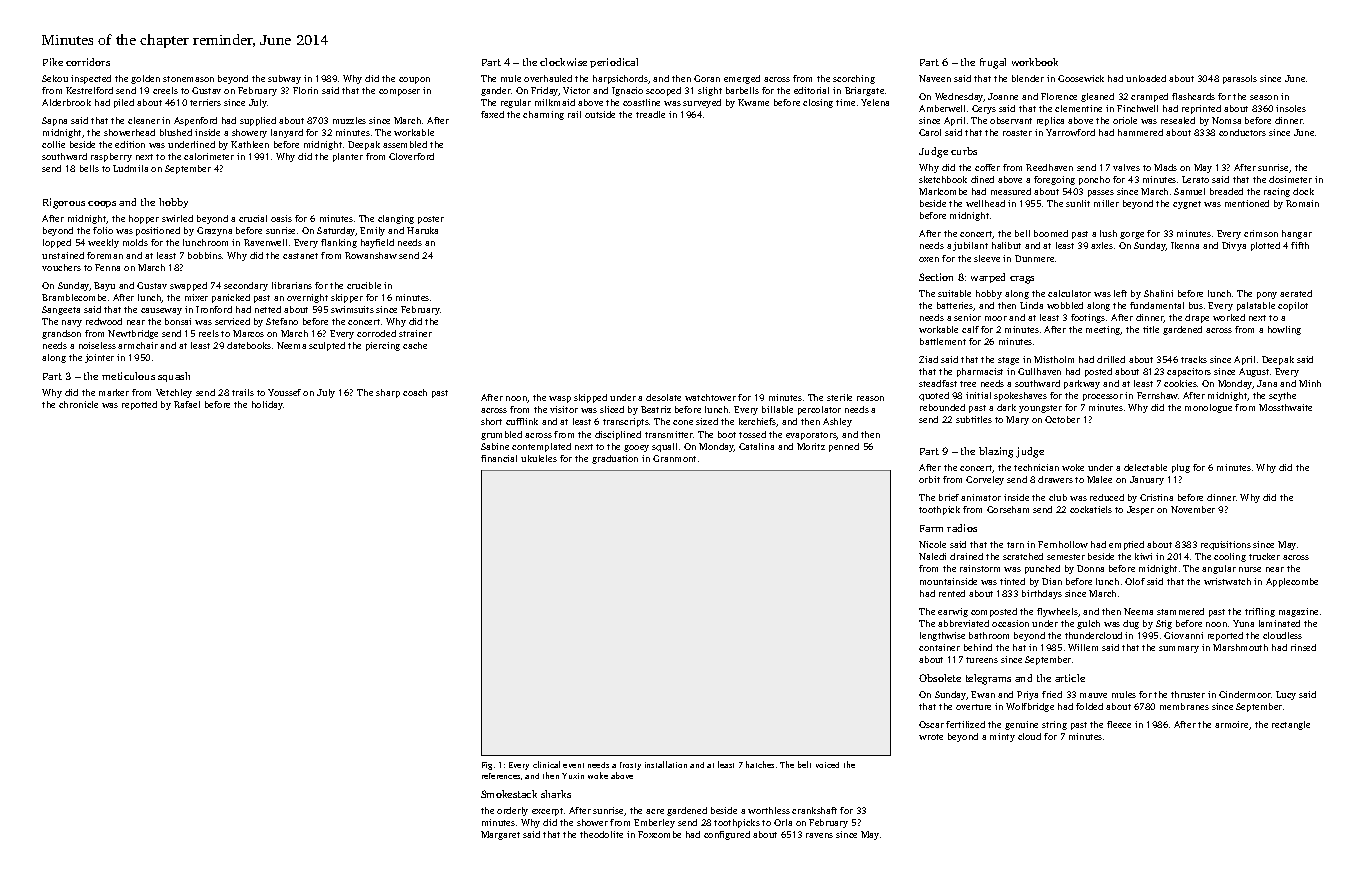  What do you see at coordinates (650, 114) in the page?
I see `treadle` at bounding box center [650, 114].
